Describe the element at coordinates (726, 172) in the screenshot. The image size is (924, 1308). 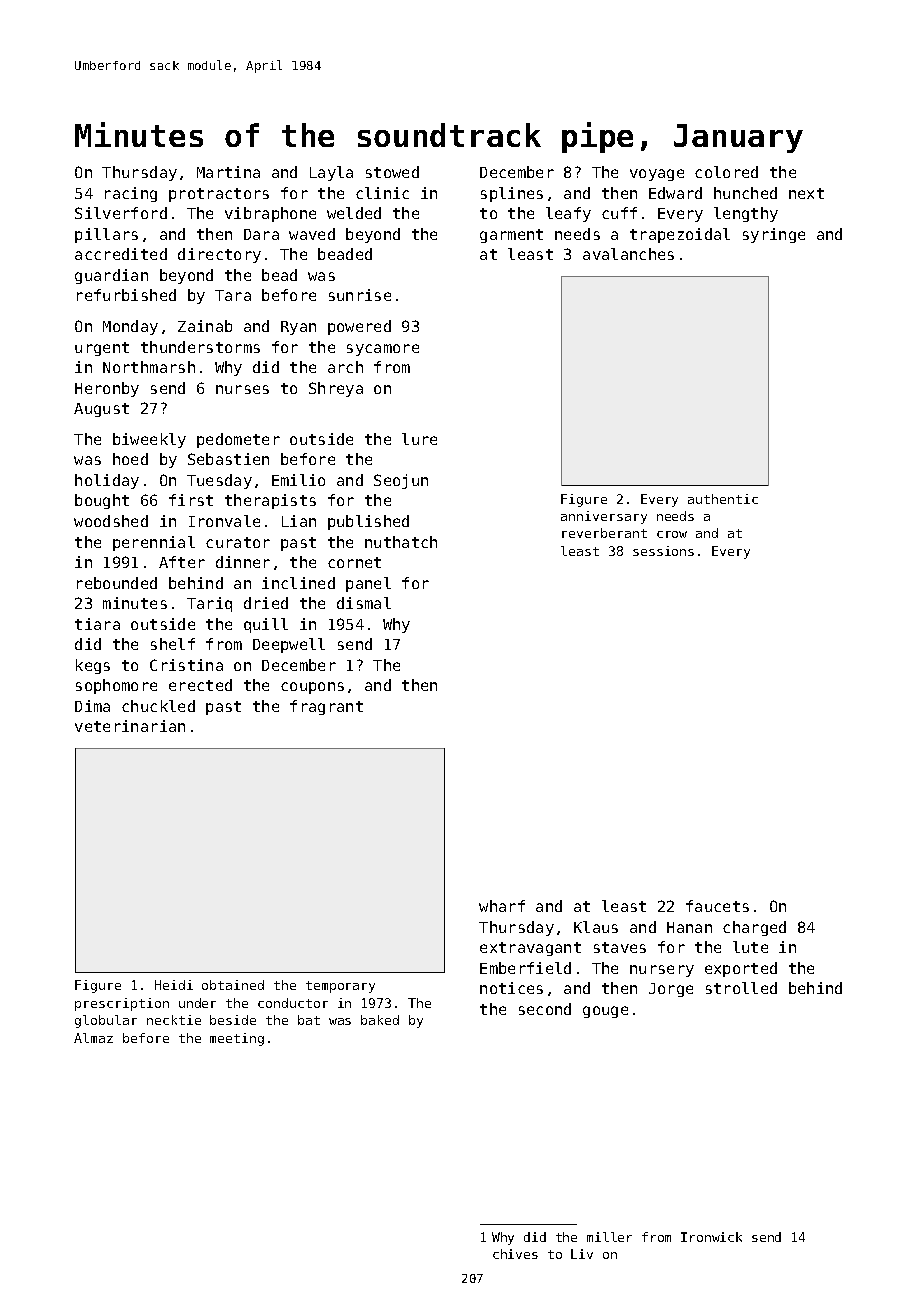
I see `colored` at that location.
